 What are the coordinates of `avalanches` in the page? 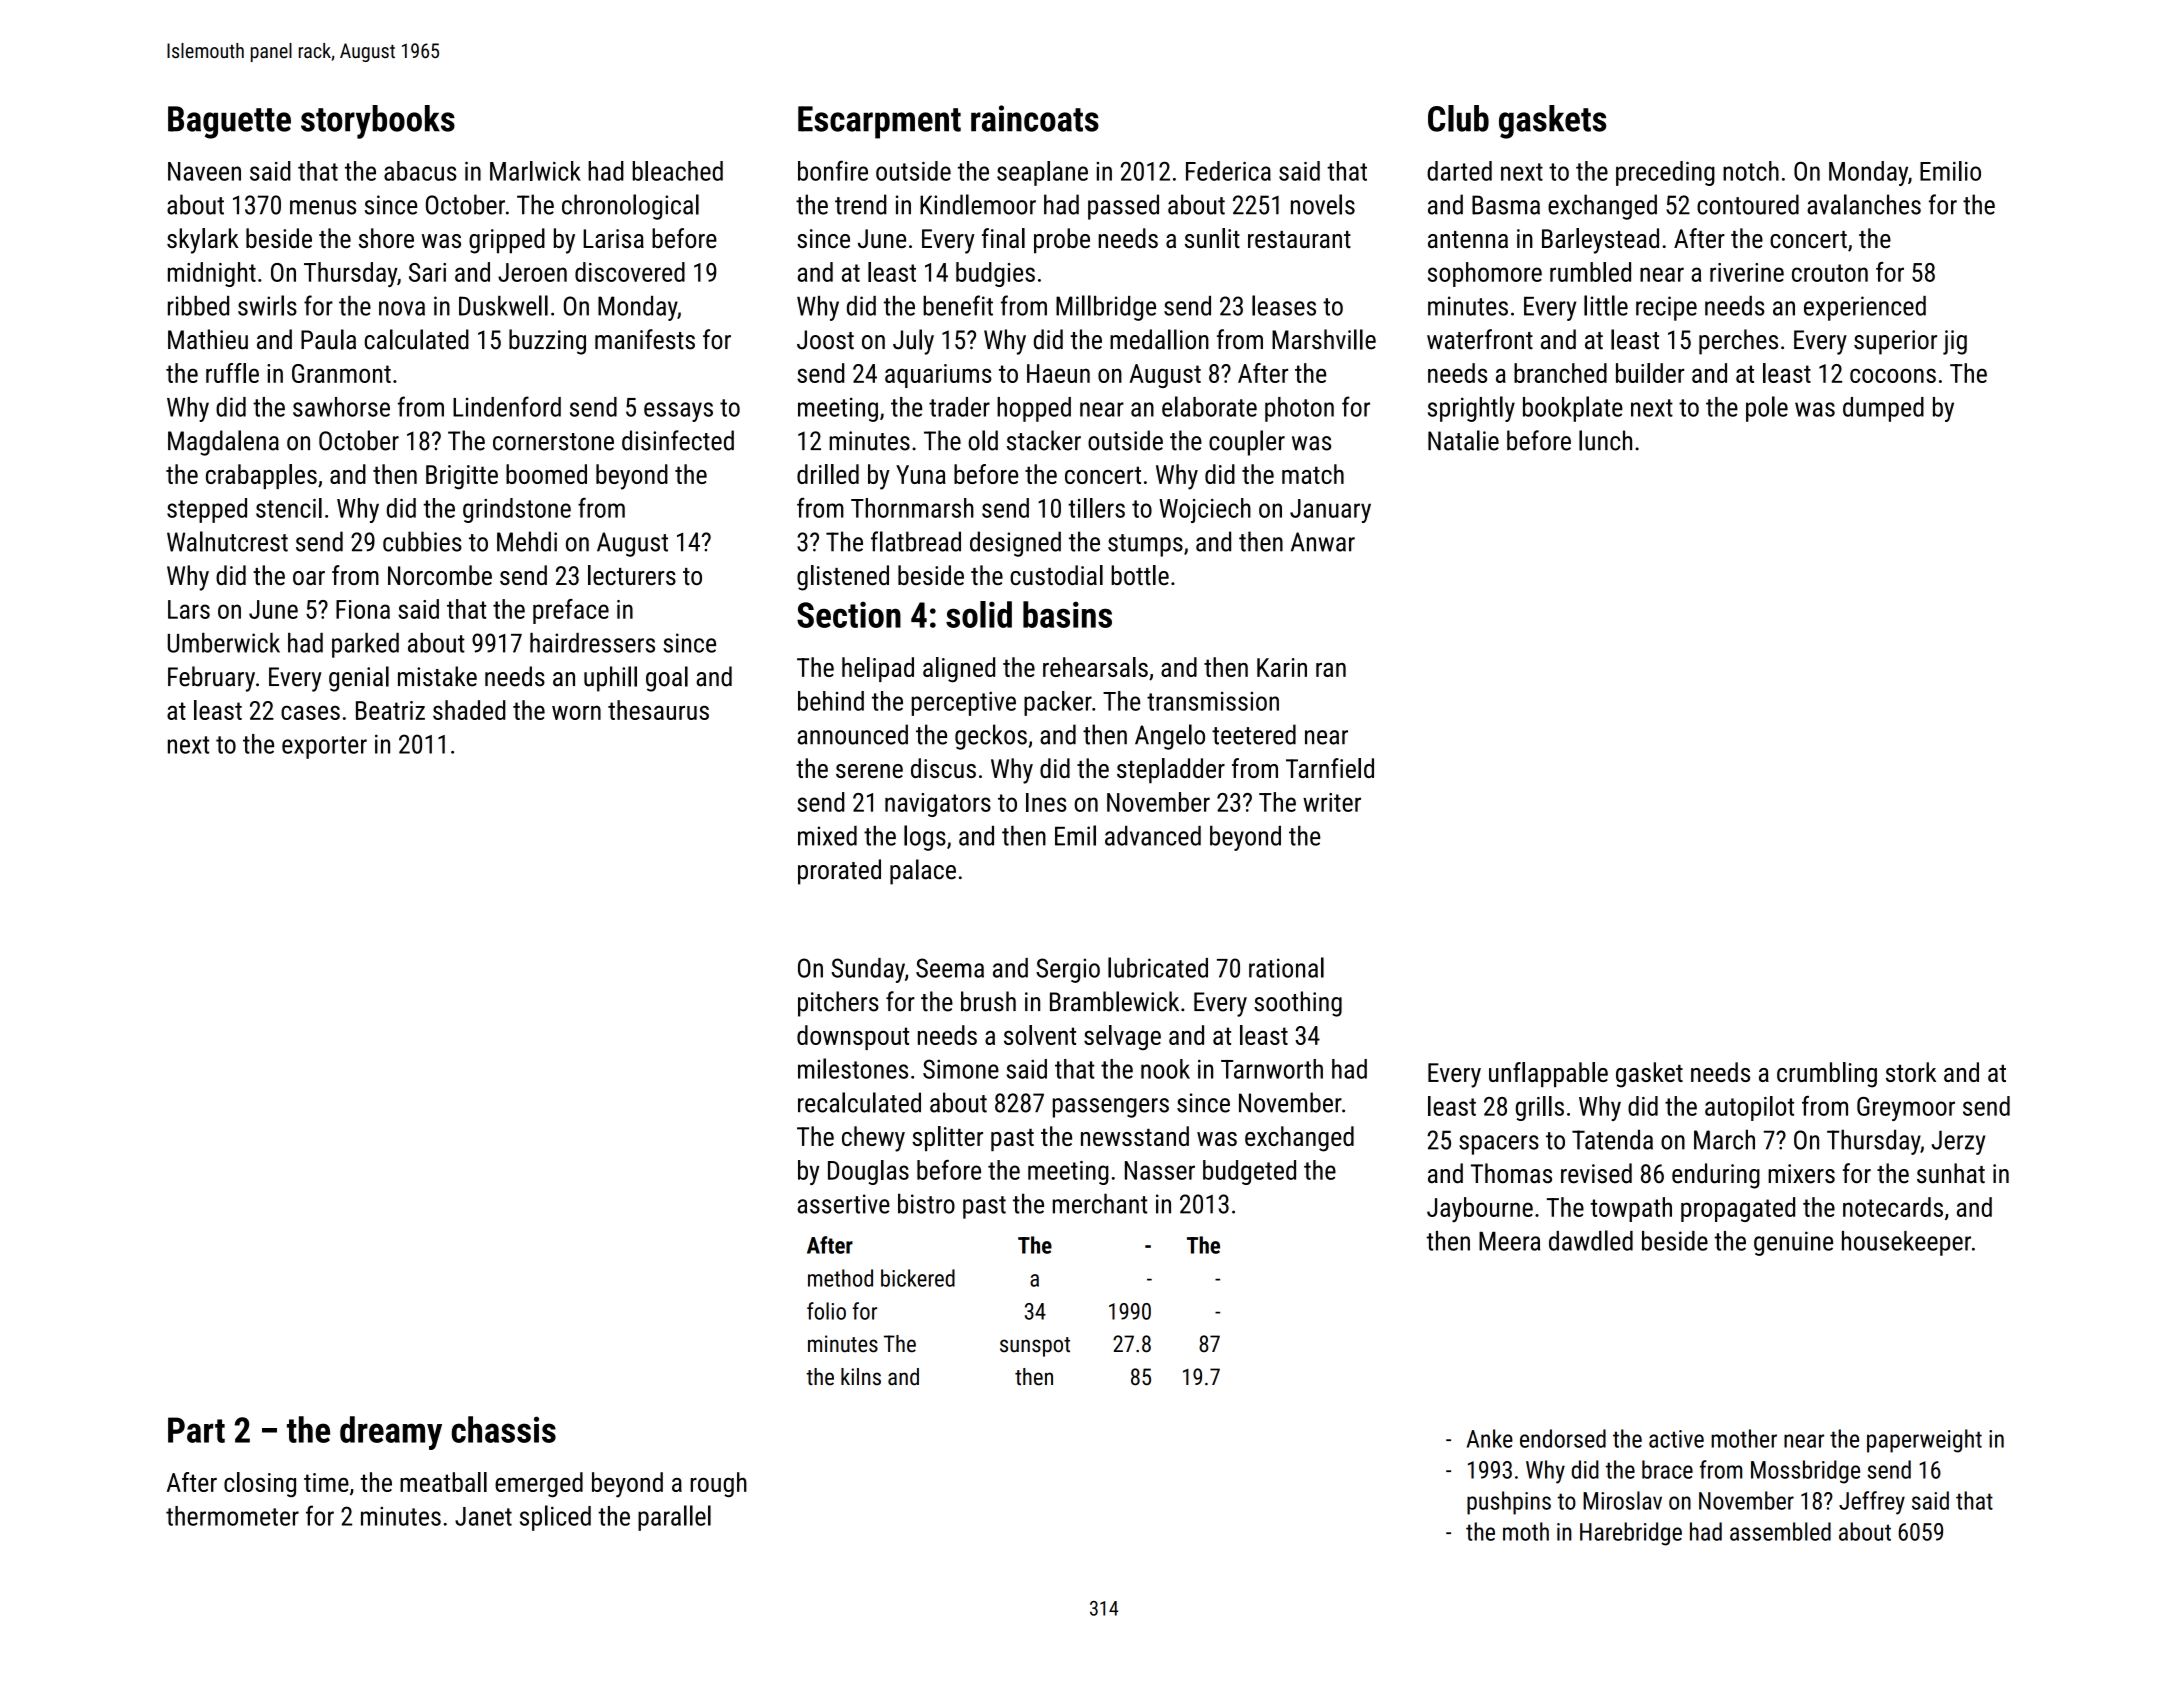 It's located at (1864, 204).
